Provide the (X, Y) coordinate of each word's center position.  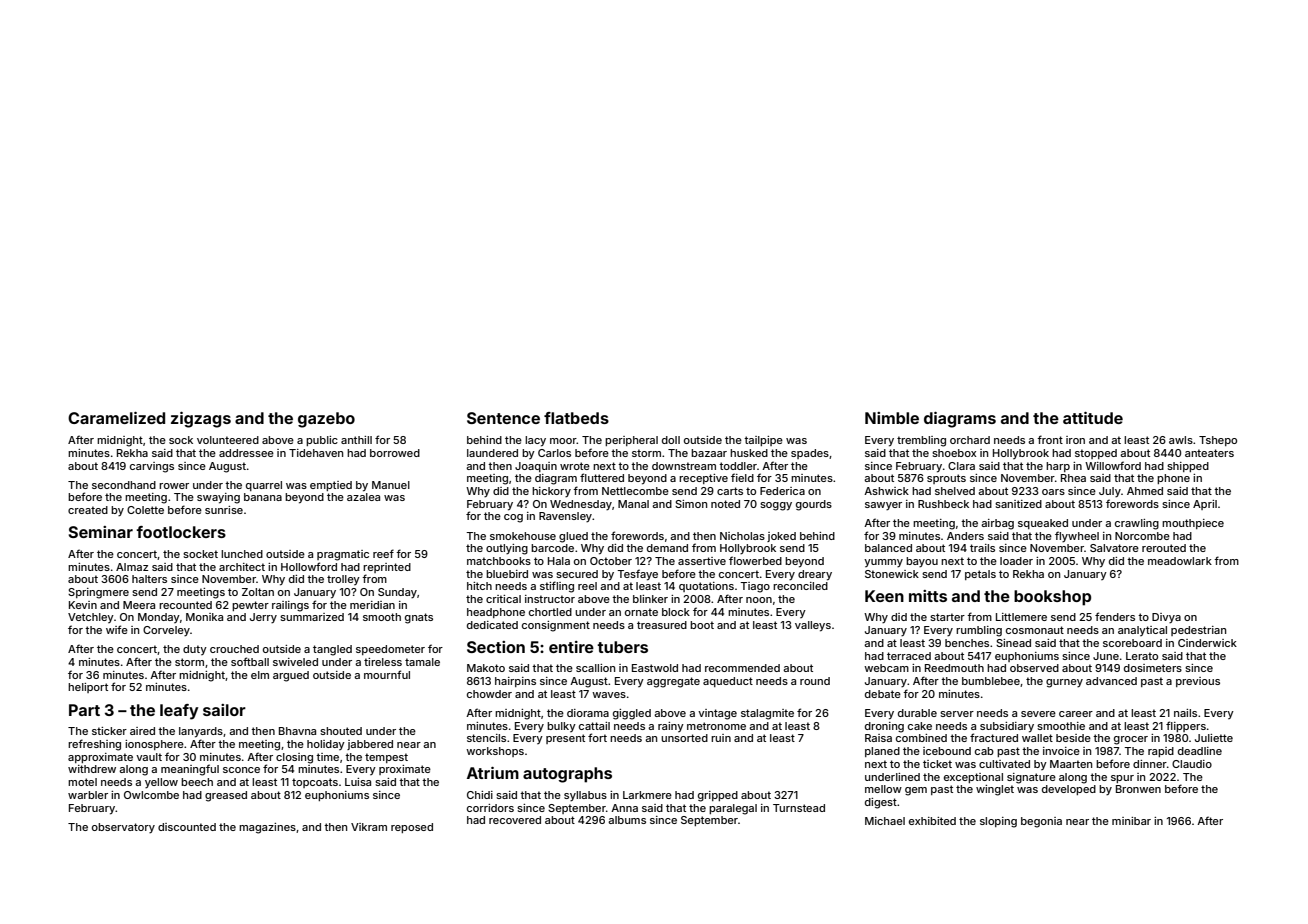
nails (1185, 713)
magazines (267, 828)
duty (195, 650)
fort (597, 737)
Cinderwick (1207, 643)
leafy (179, 712)
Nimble (892, 418)
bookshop (1052, 598)
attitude (1093, 418)
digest (881, 803)
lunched (242, 554)
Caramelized (116, 418)
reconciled (800, 586)
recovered (515, 820)
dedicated (492, 625)
